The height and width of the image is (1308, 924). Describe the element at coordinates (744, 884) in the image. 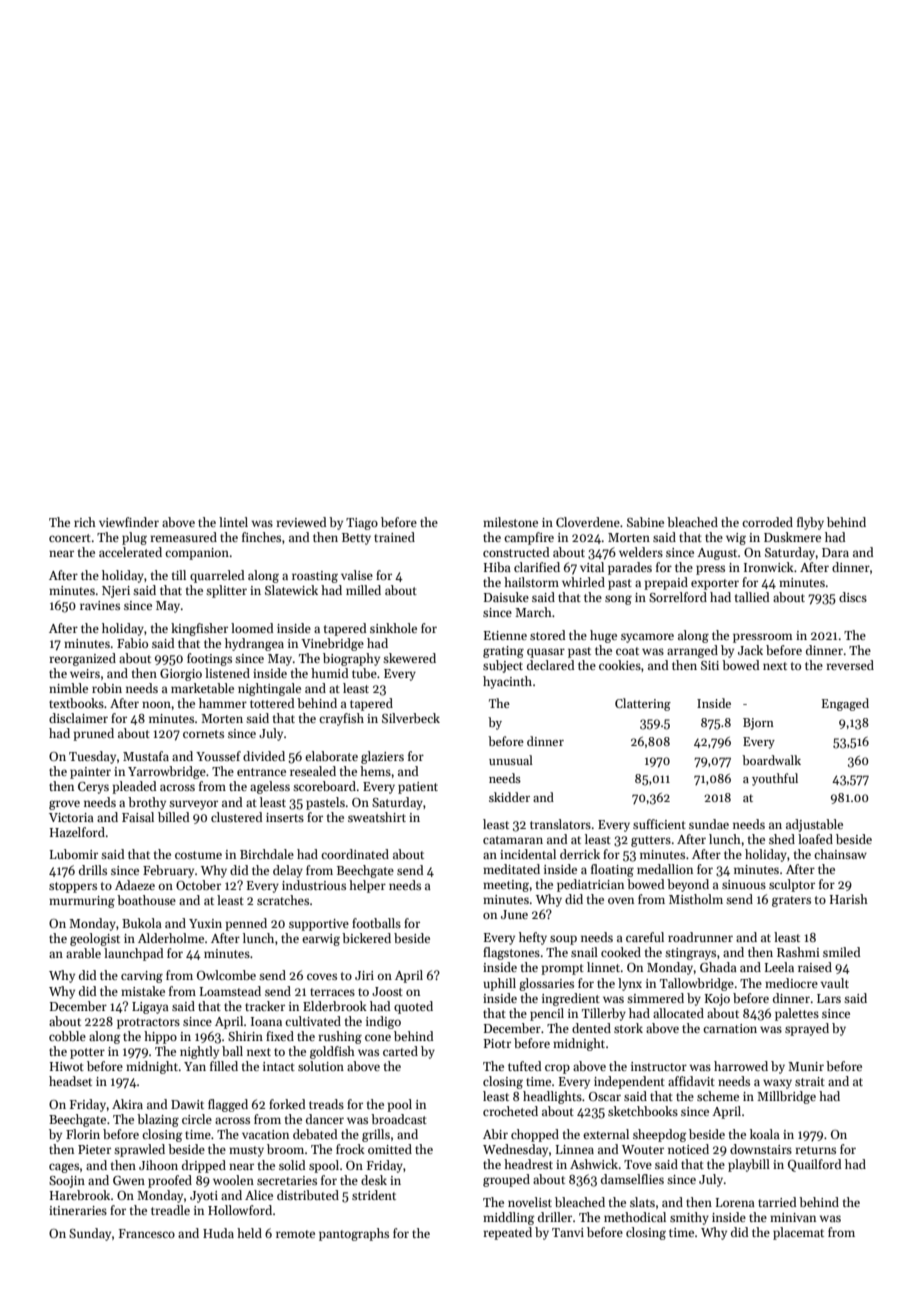

I see `sinuous` at that location.
